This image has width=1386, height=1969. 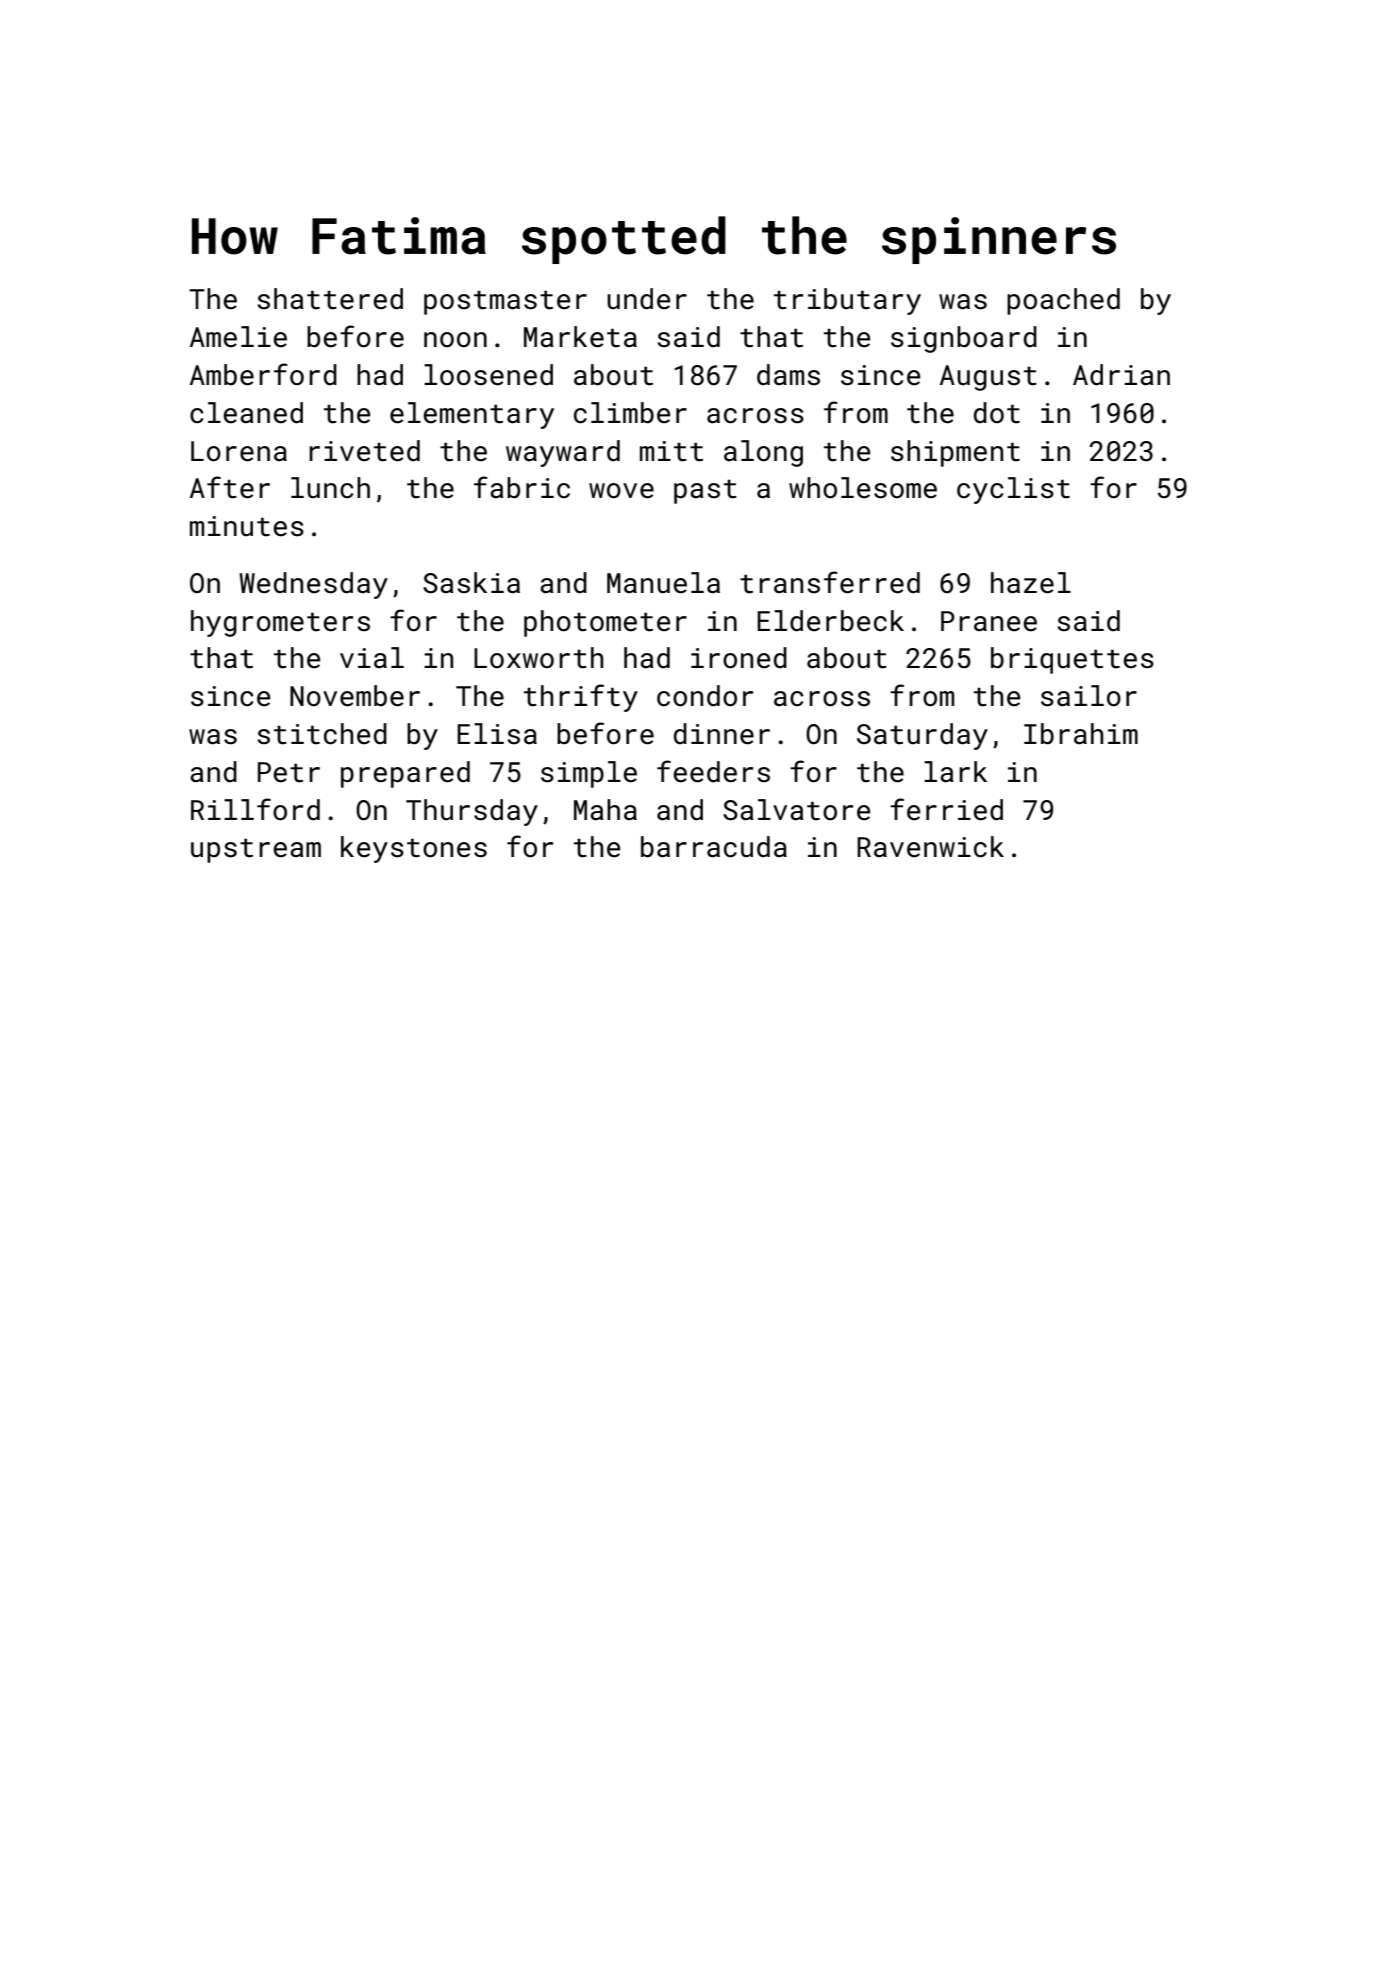 I want to click on tributary, so click(x=847, y=301).
